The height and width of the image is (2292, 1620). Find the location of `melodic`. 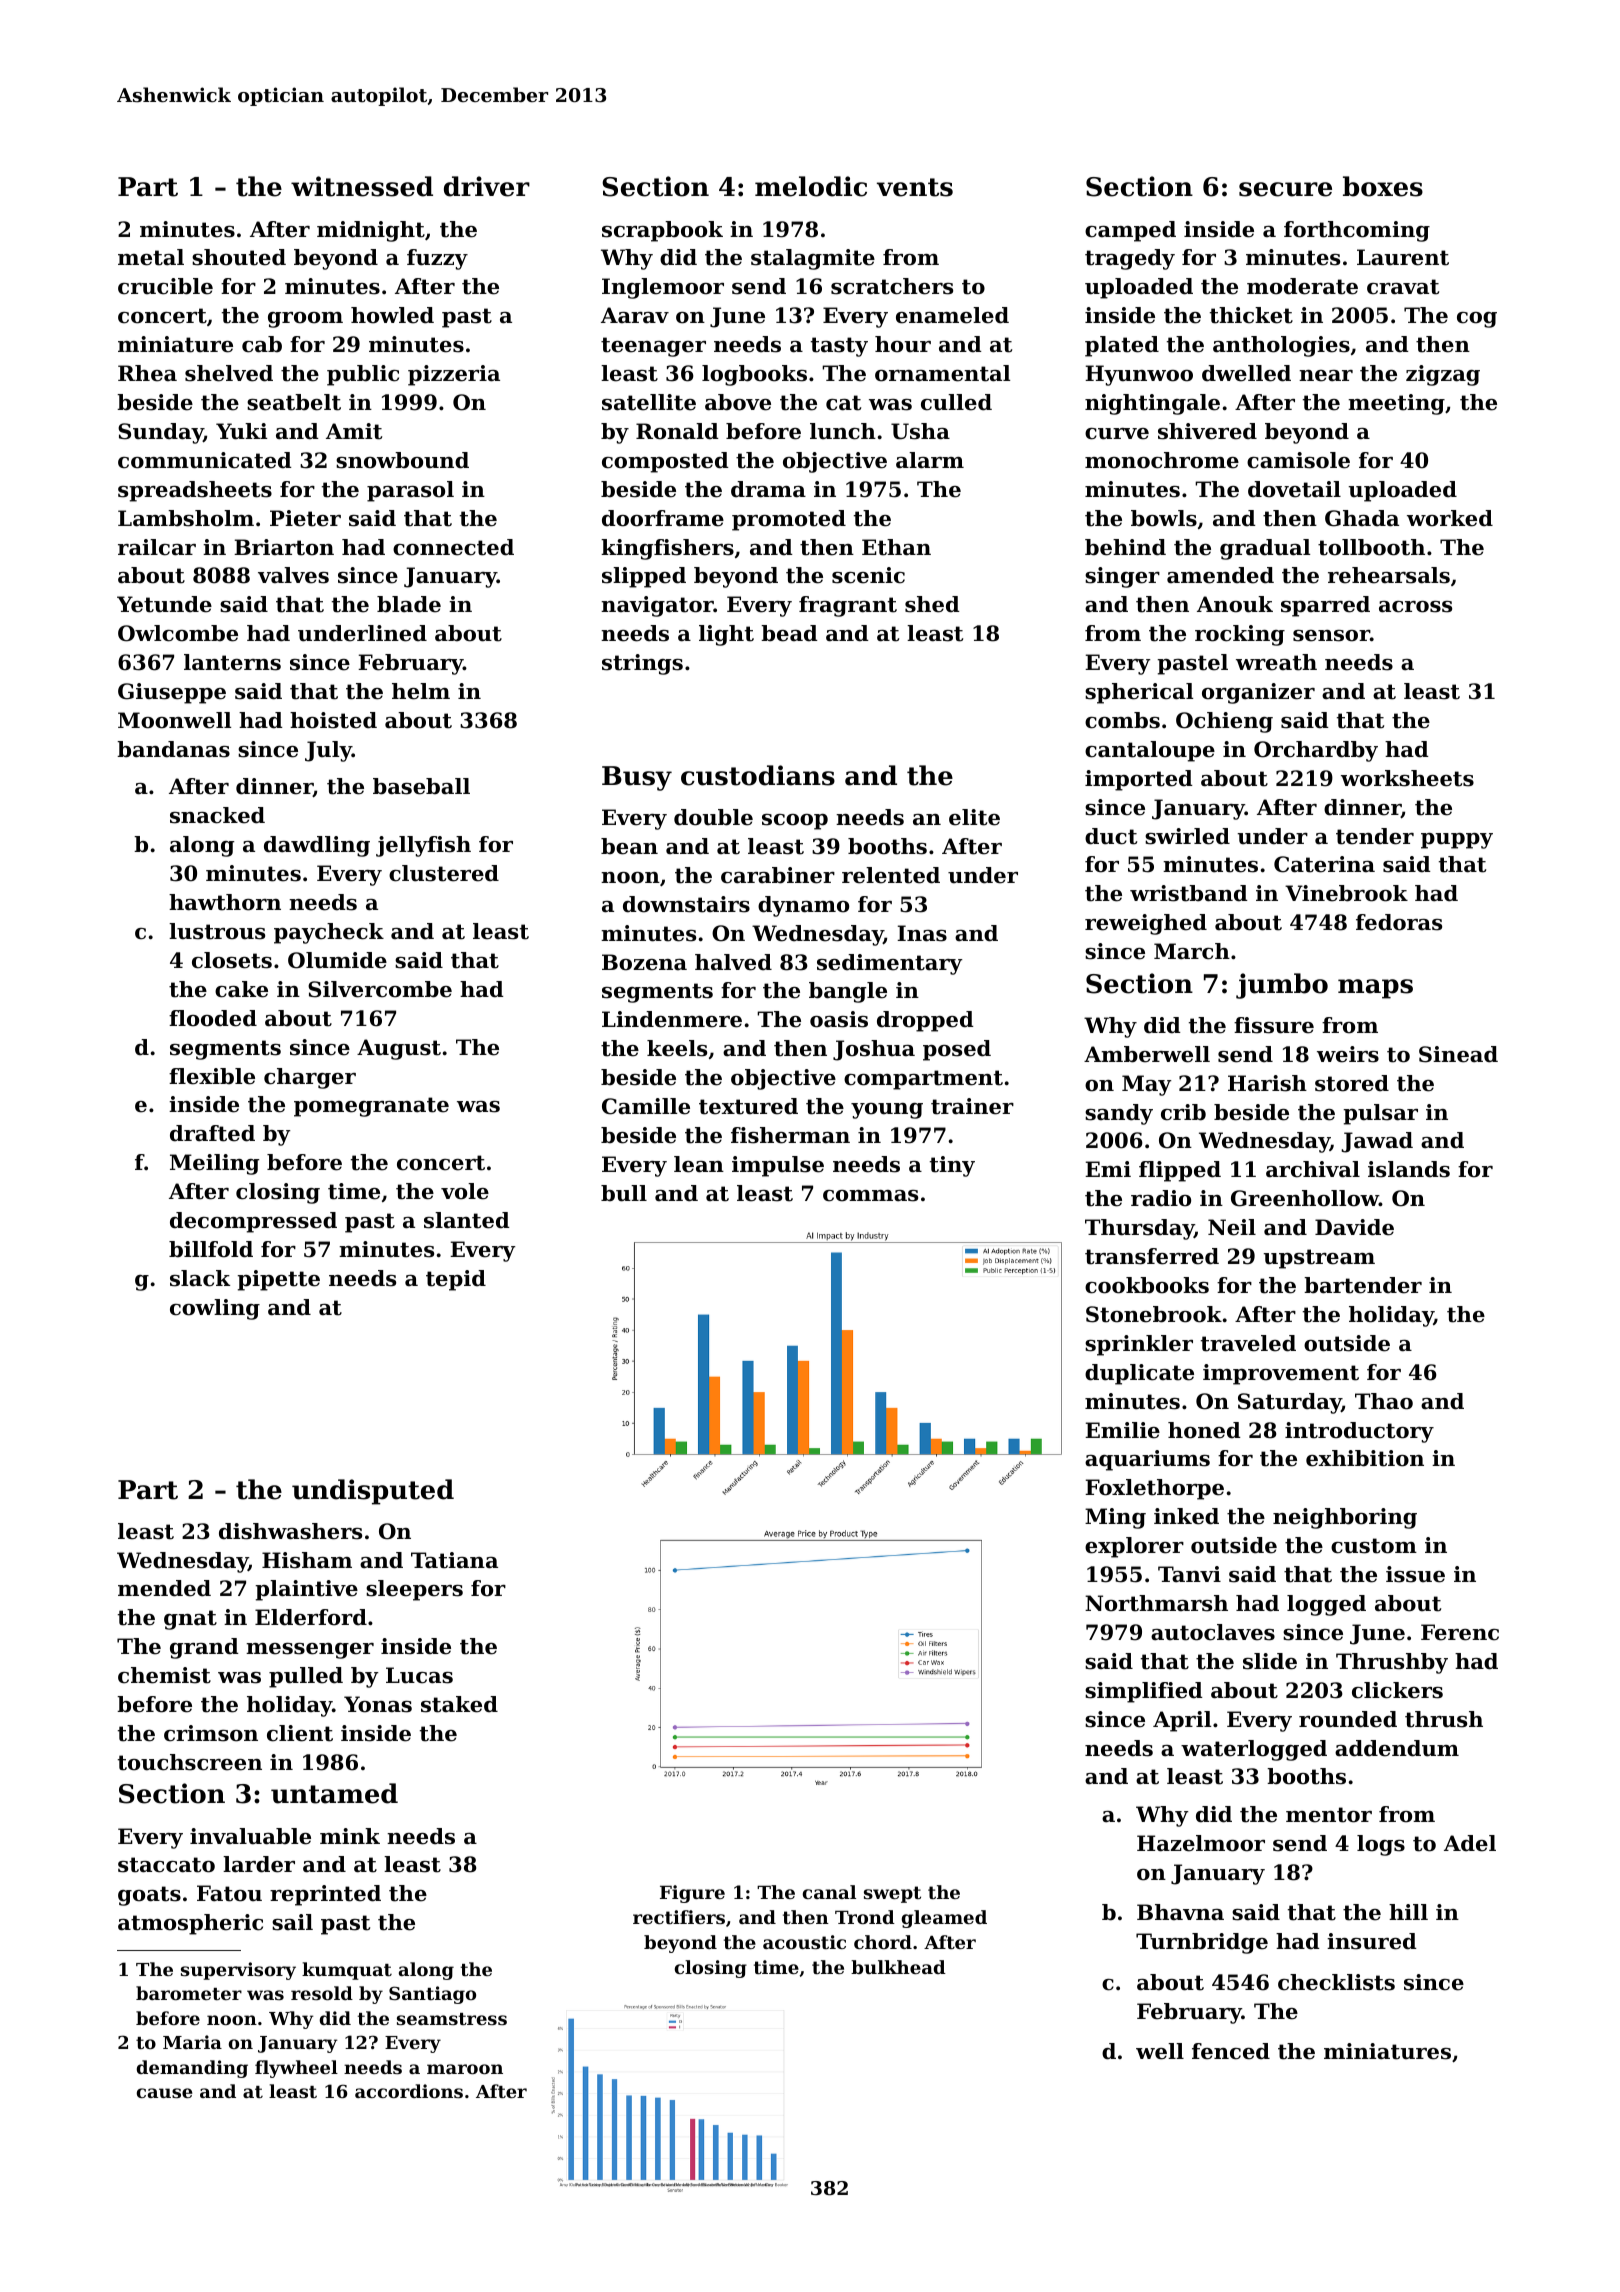

melodic is located at coordinates (811, 186).
